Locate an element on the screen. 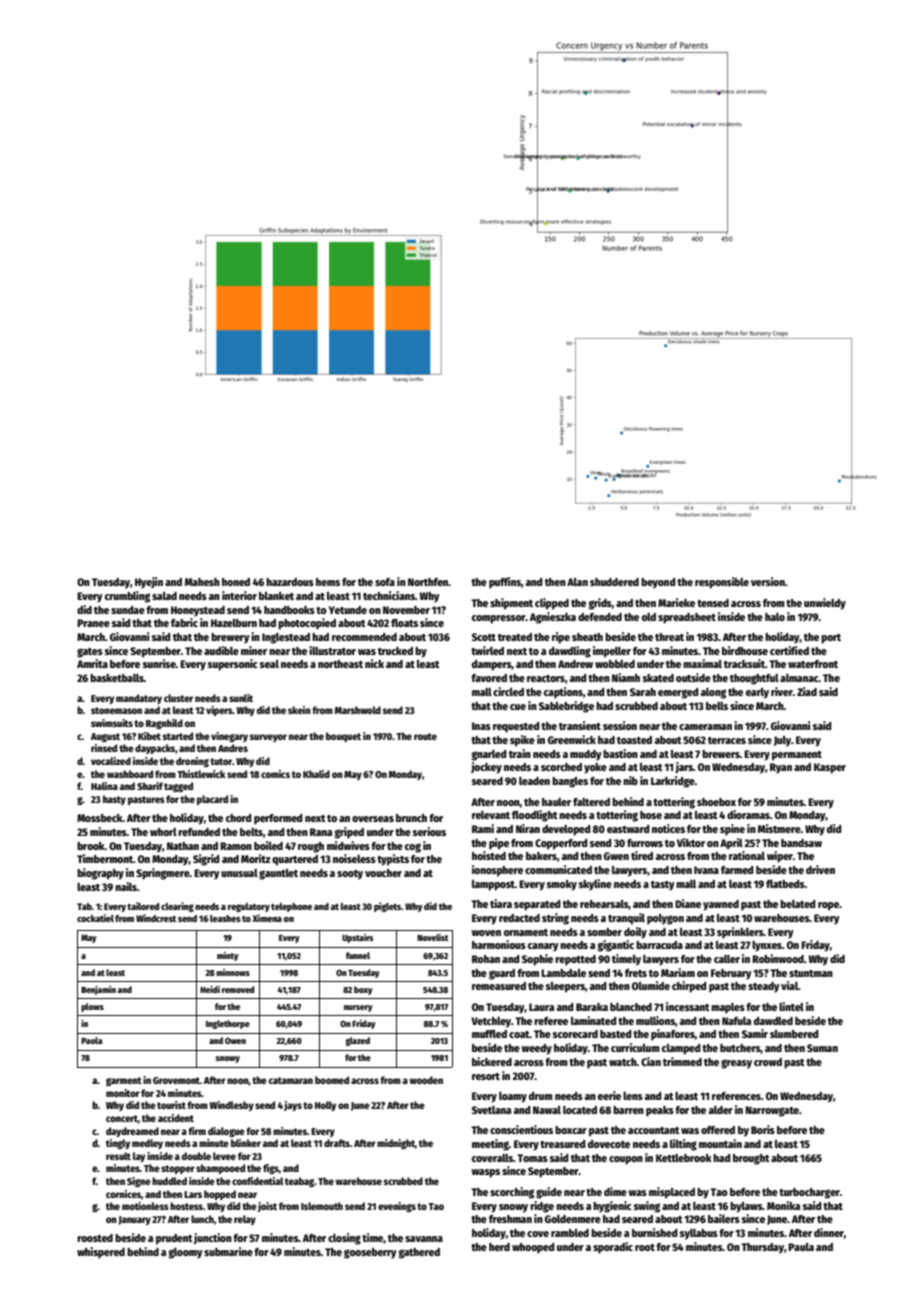 This screenshot has width=924, height=1308. shuddered is located at coordinates (614, 582).
